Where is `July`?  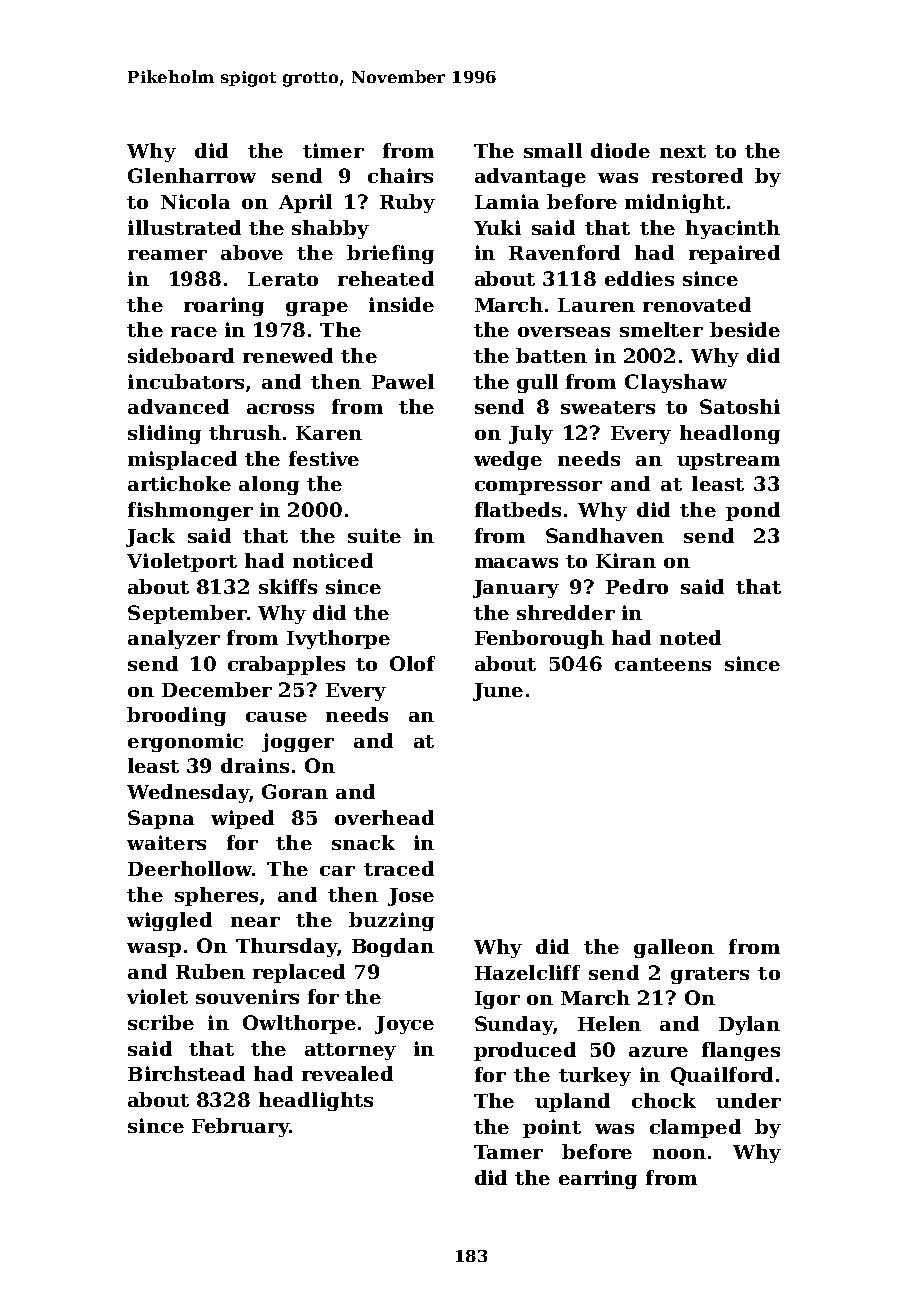 July is located at coordinates (531, 434).
